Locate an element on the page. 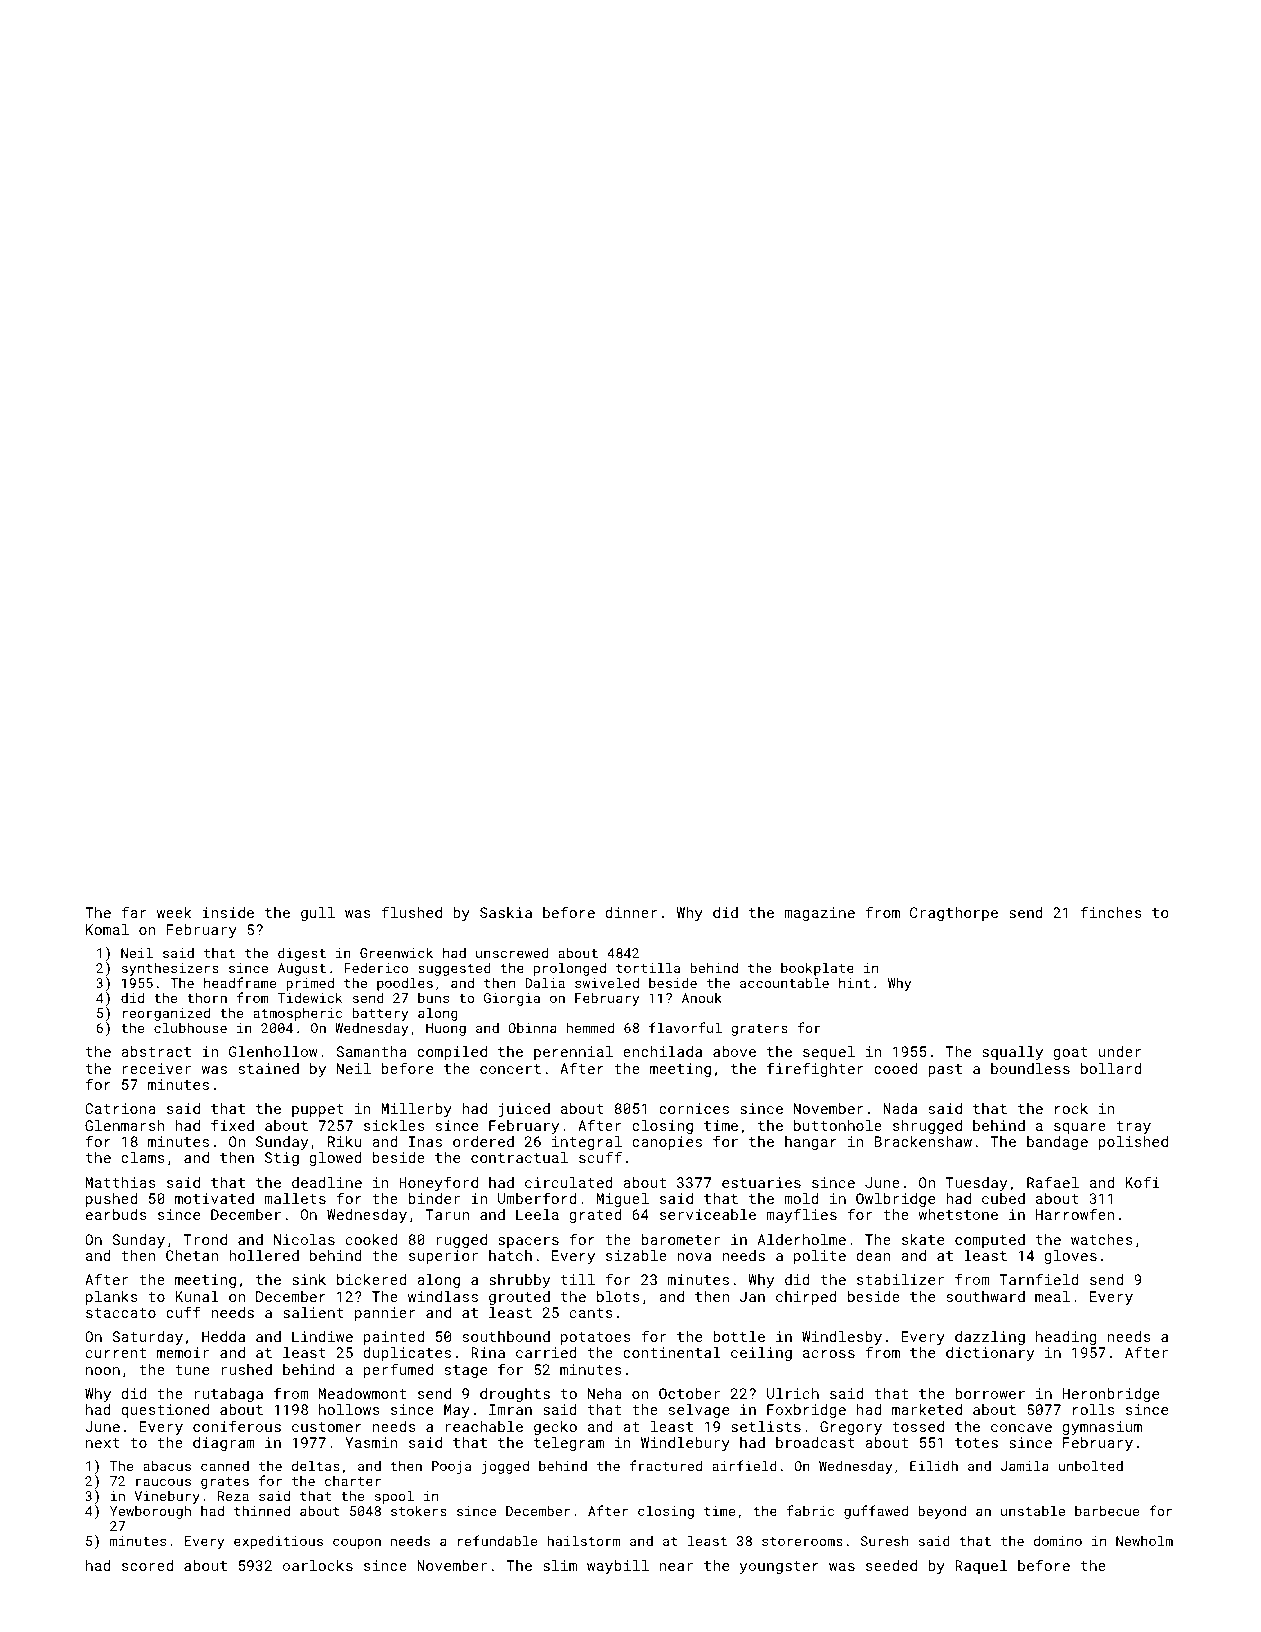  dinner is located at coordinates (631, 912).
